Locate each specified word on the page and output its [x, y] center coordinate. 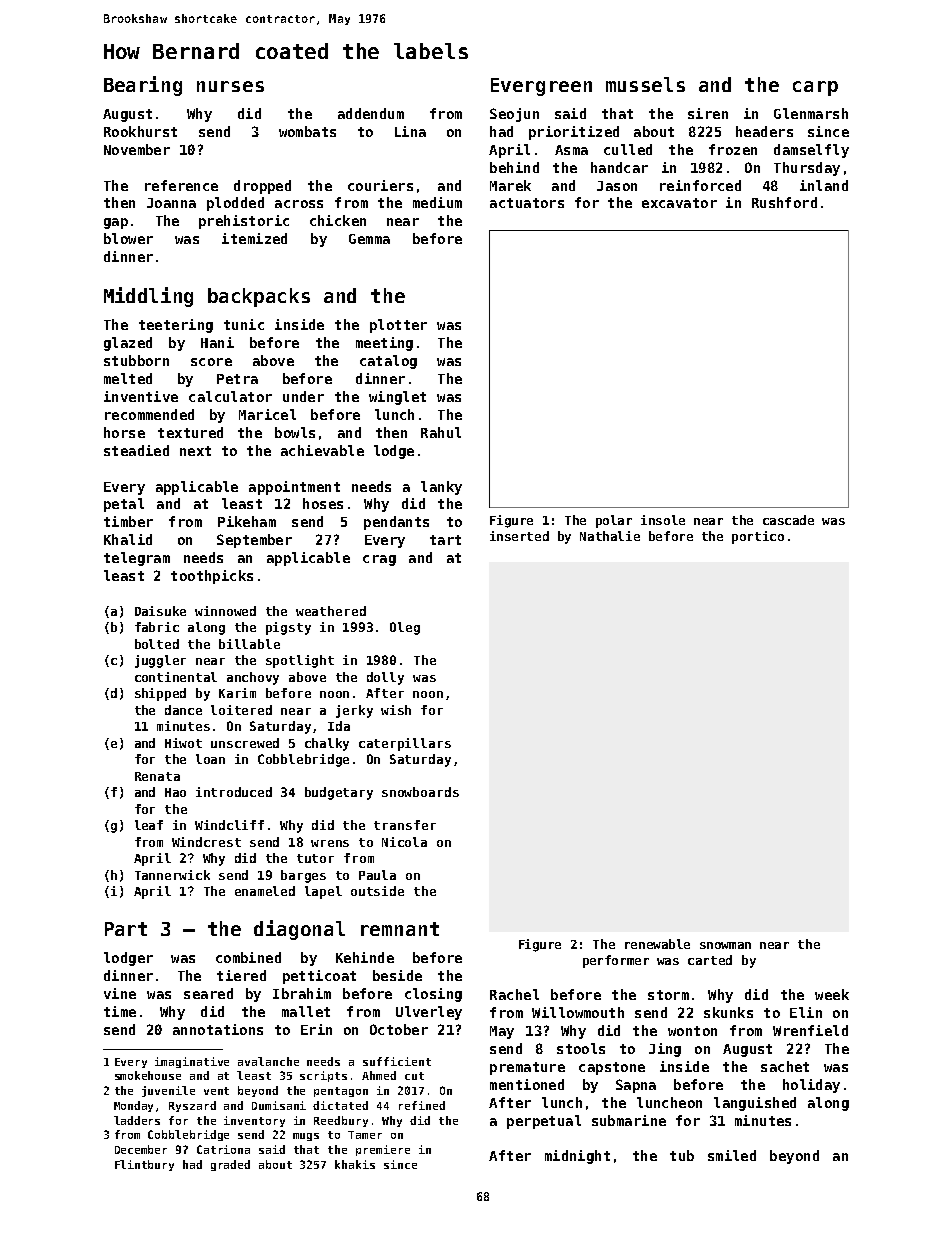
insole [663, 520]
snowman [725, 945]
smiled [732, 1155]
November [137, 149]
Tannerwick [172, 875]
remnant [400, 929]
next [195, 451]
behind [514, 167]
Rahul [441, 432]
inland [824, 185]
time [120, 1011]
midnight [577, 1157]
